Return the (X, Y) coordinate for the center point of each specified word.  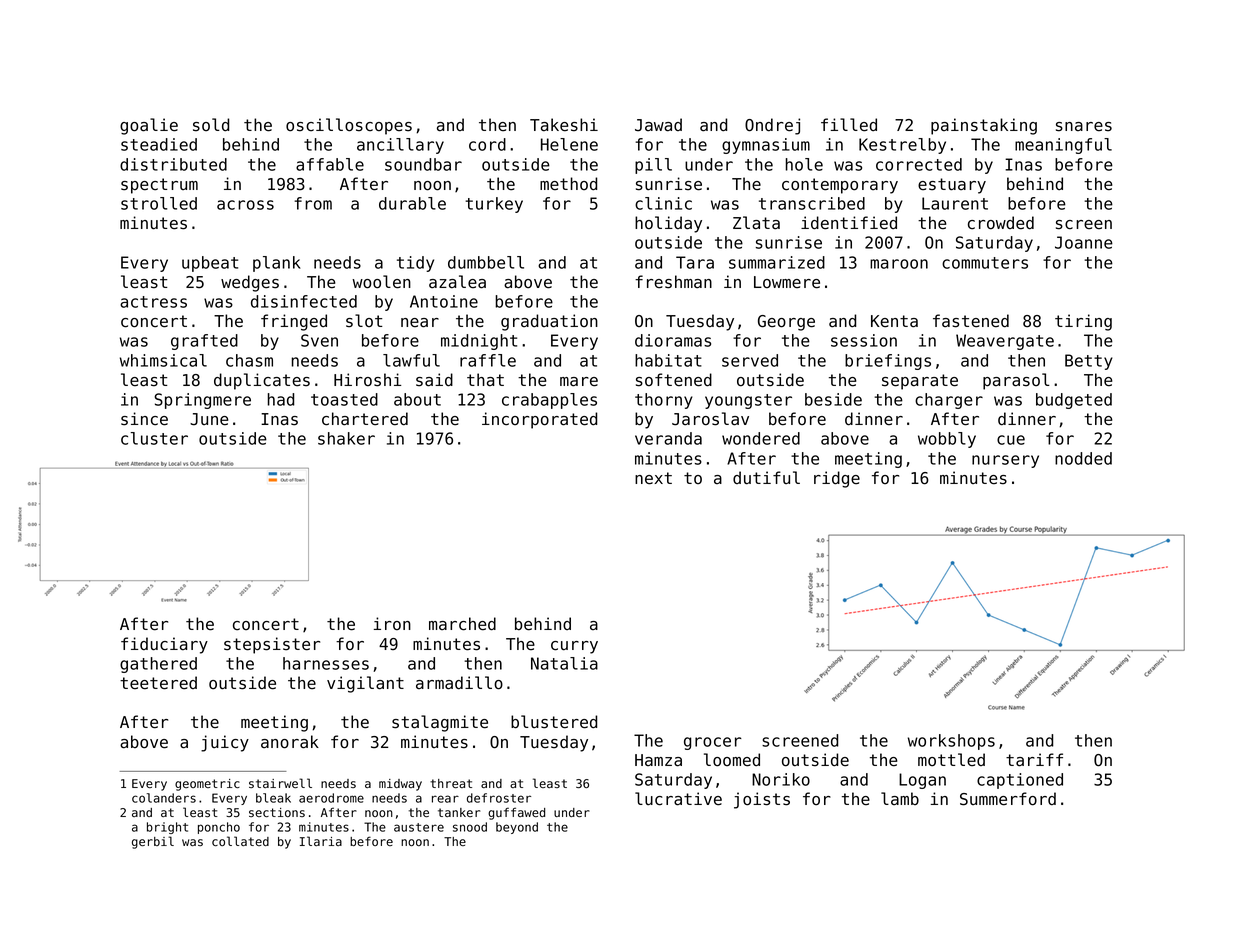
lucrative (678, 799)
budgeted (1074, 401)
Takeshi (564, 125)
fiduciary (164, 645)
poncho (219, 828)
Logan (922, 781)
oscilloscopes (349, 126)
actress (153, 302)
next (653, 478)
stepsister (272, 645)
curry (574, 647)
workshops (951, 742)
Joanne (1084, 242)
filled (849, 125)
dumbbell (486, 262)
